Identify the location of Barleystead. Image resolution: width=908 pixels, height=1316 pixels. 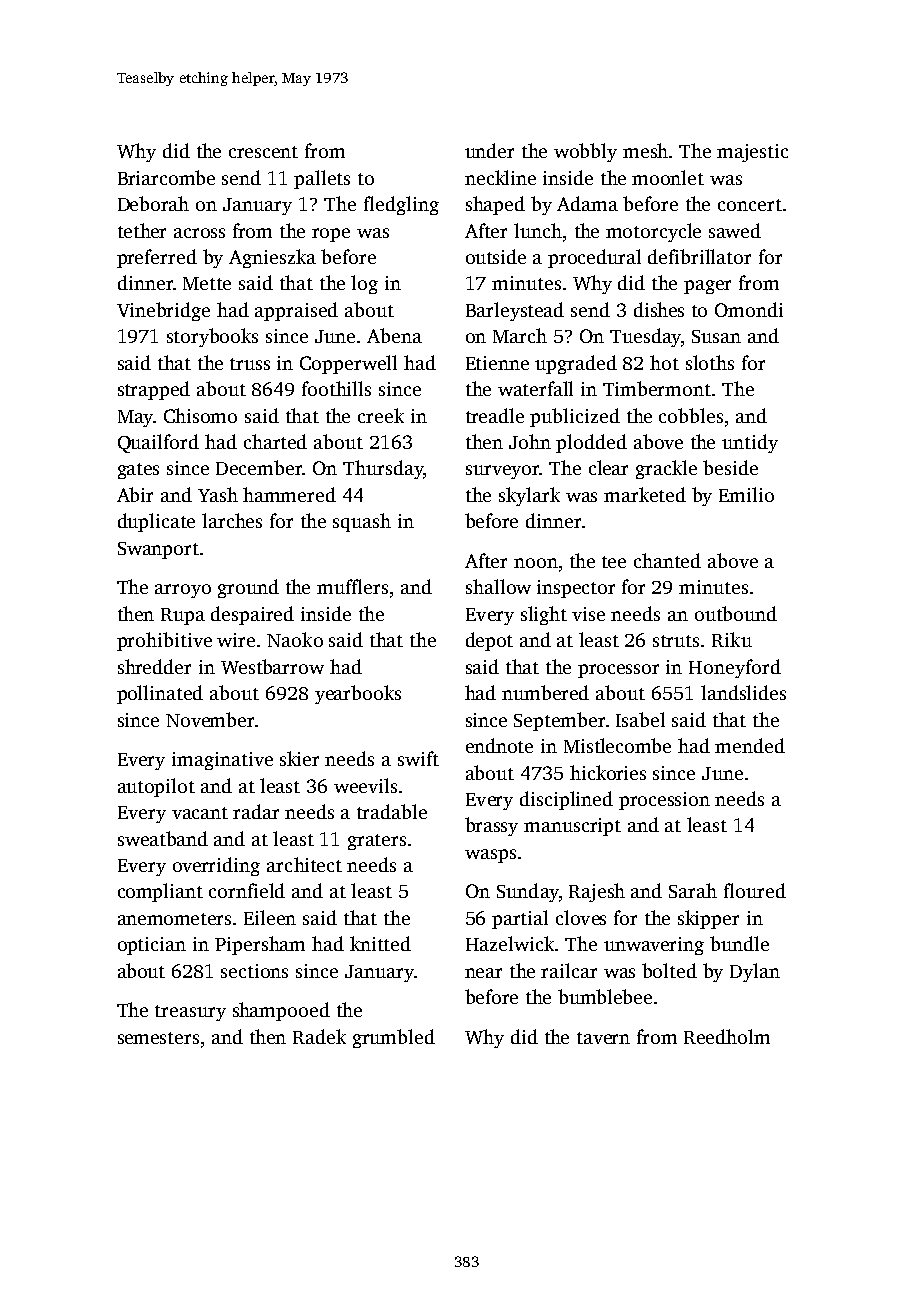
(515, 311).
